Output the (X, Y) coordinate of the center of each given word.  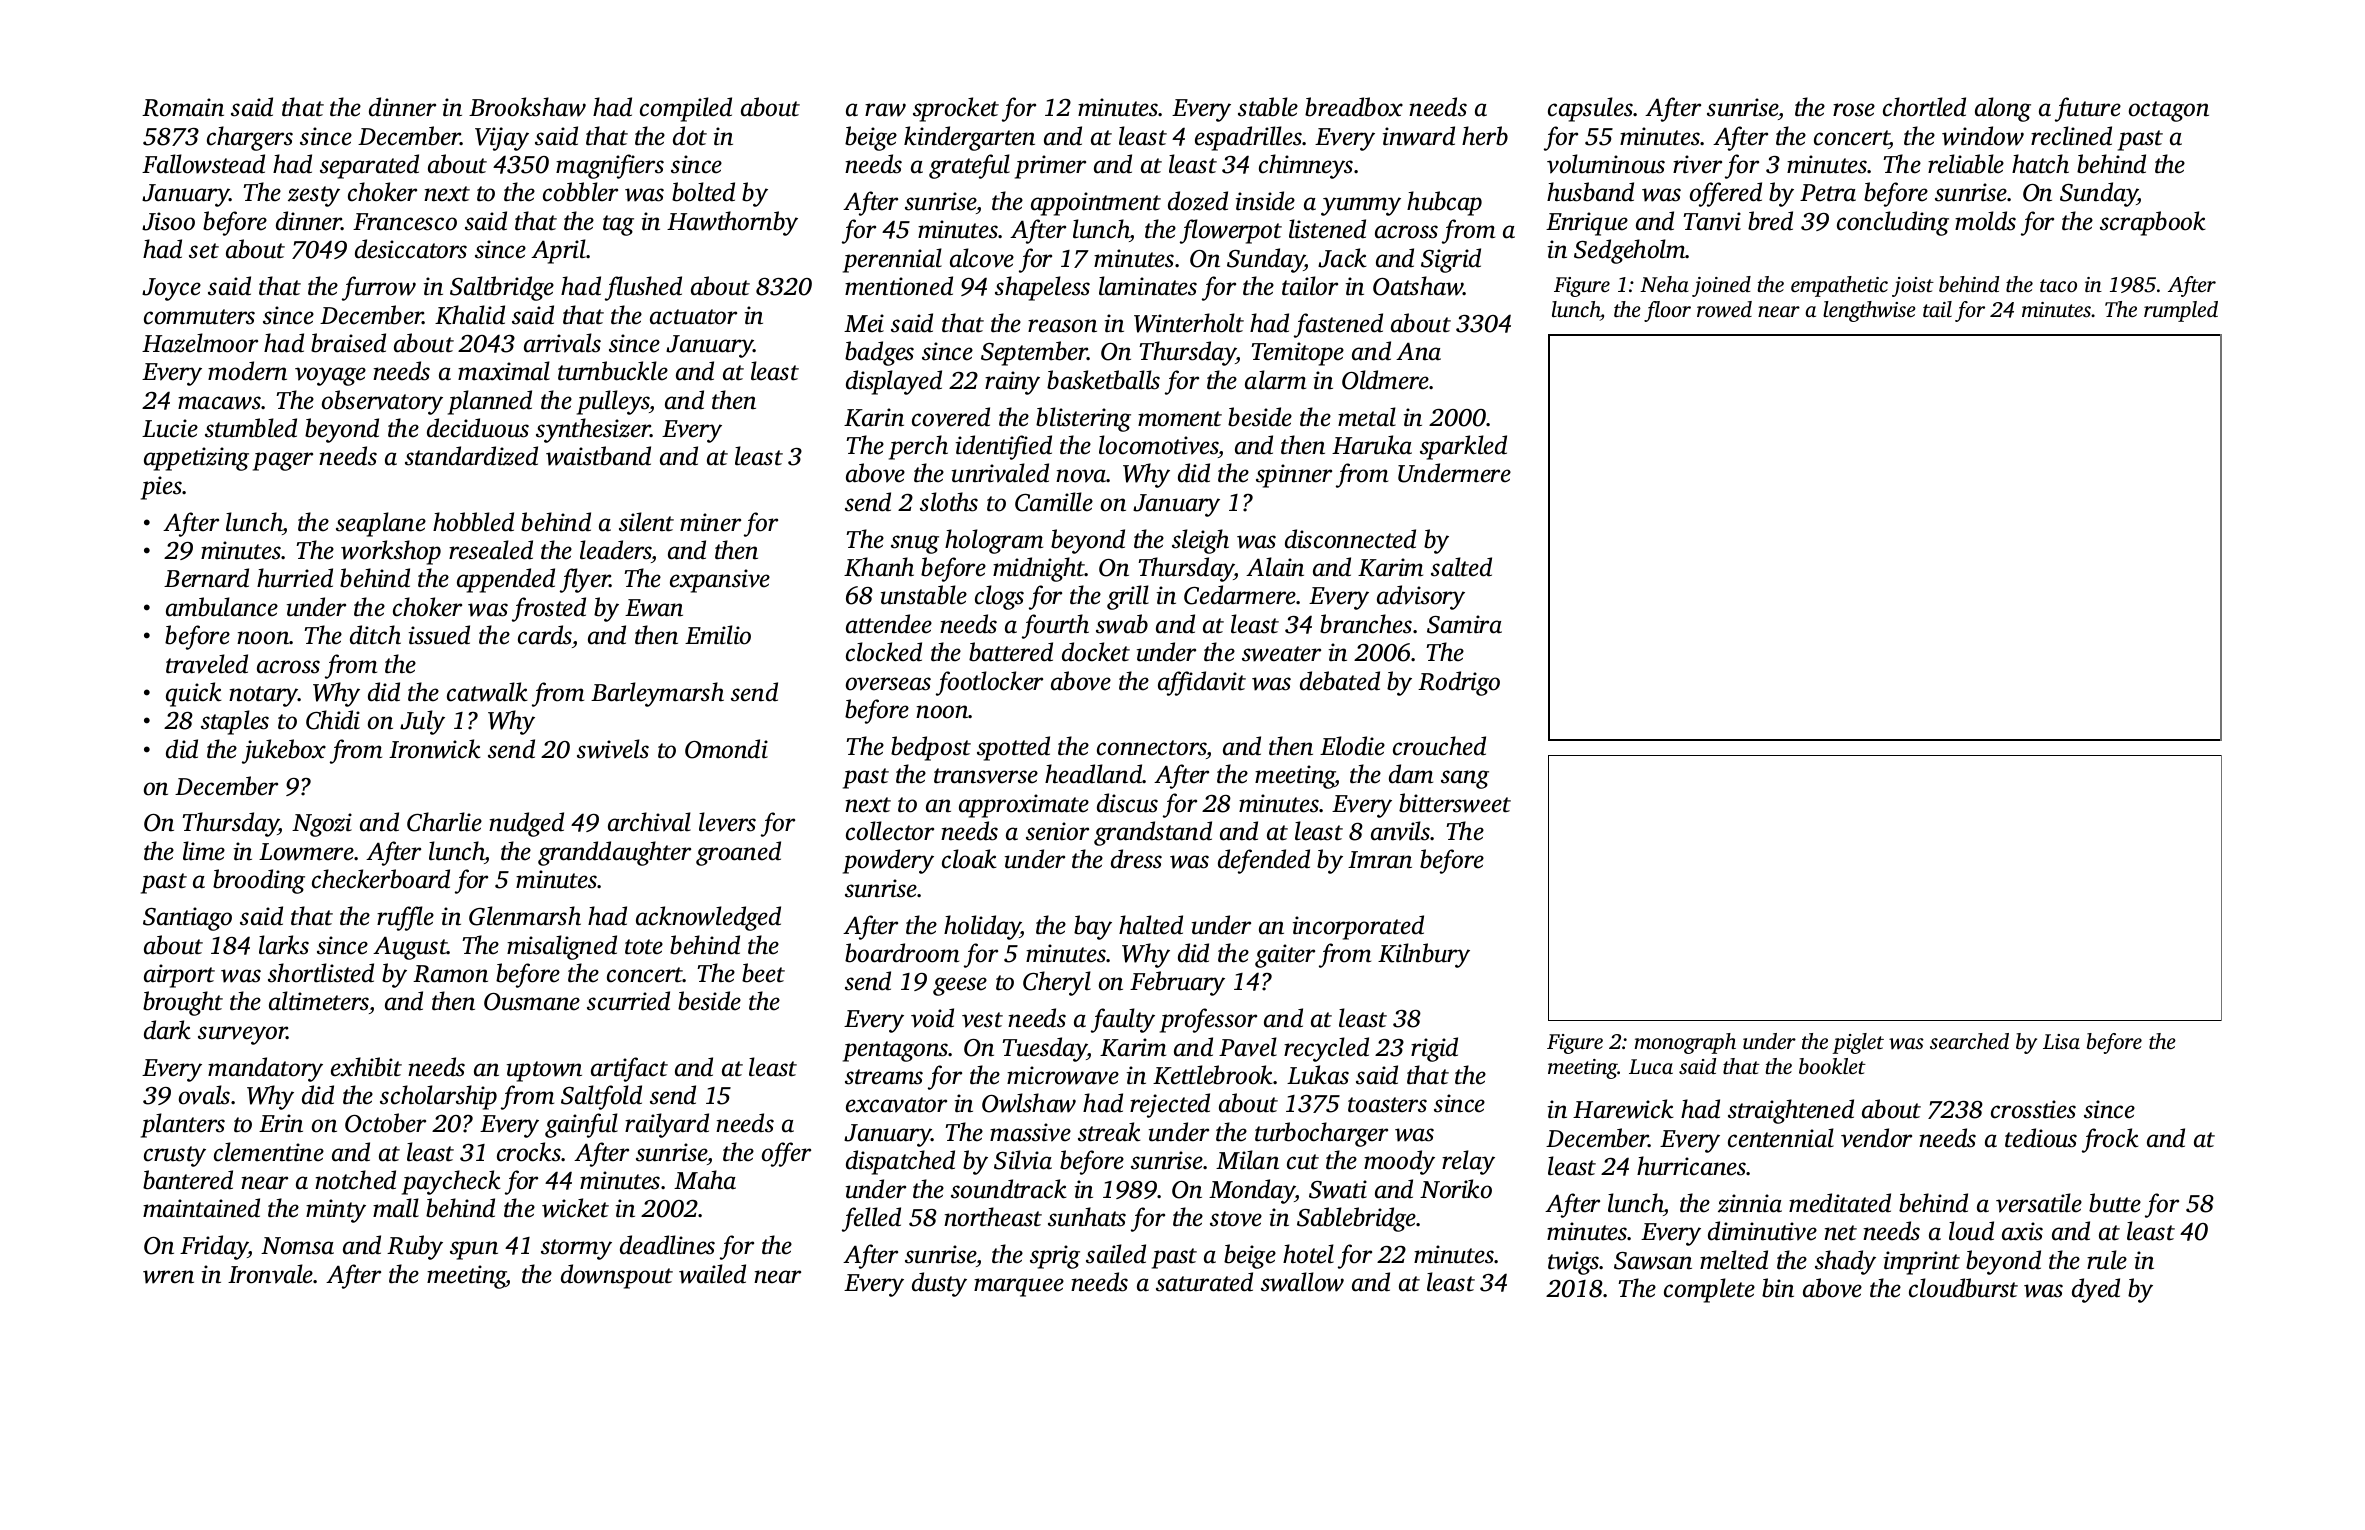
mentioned (899, 286)
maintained (201, 1208)
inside (1265, 201)
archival (649, 822)
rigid (1434, 1049)
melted (1734, 1260)
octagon (2169, 111)
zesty (314, 196)
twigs (1574, 1263)
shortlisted (321, 973)
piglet (1858, 1043)
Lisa (2061, 1041)
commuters (199, 317)
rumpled (2181, 311)
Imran (1380, 860)
